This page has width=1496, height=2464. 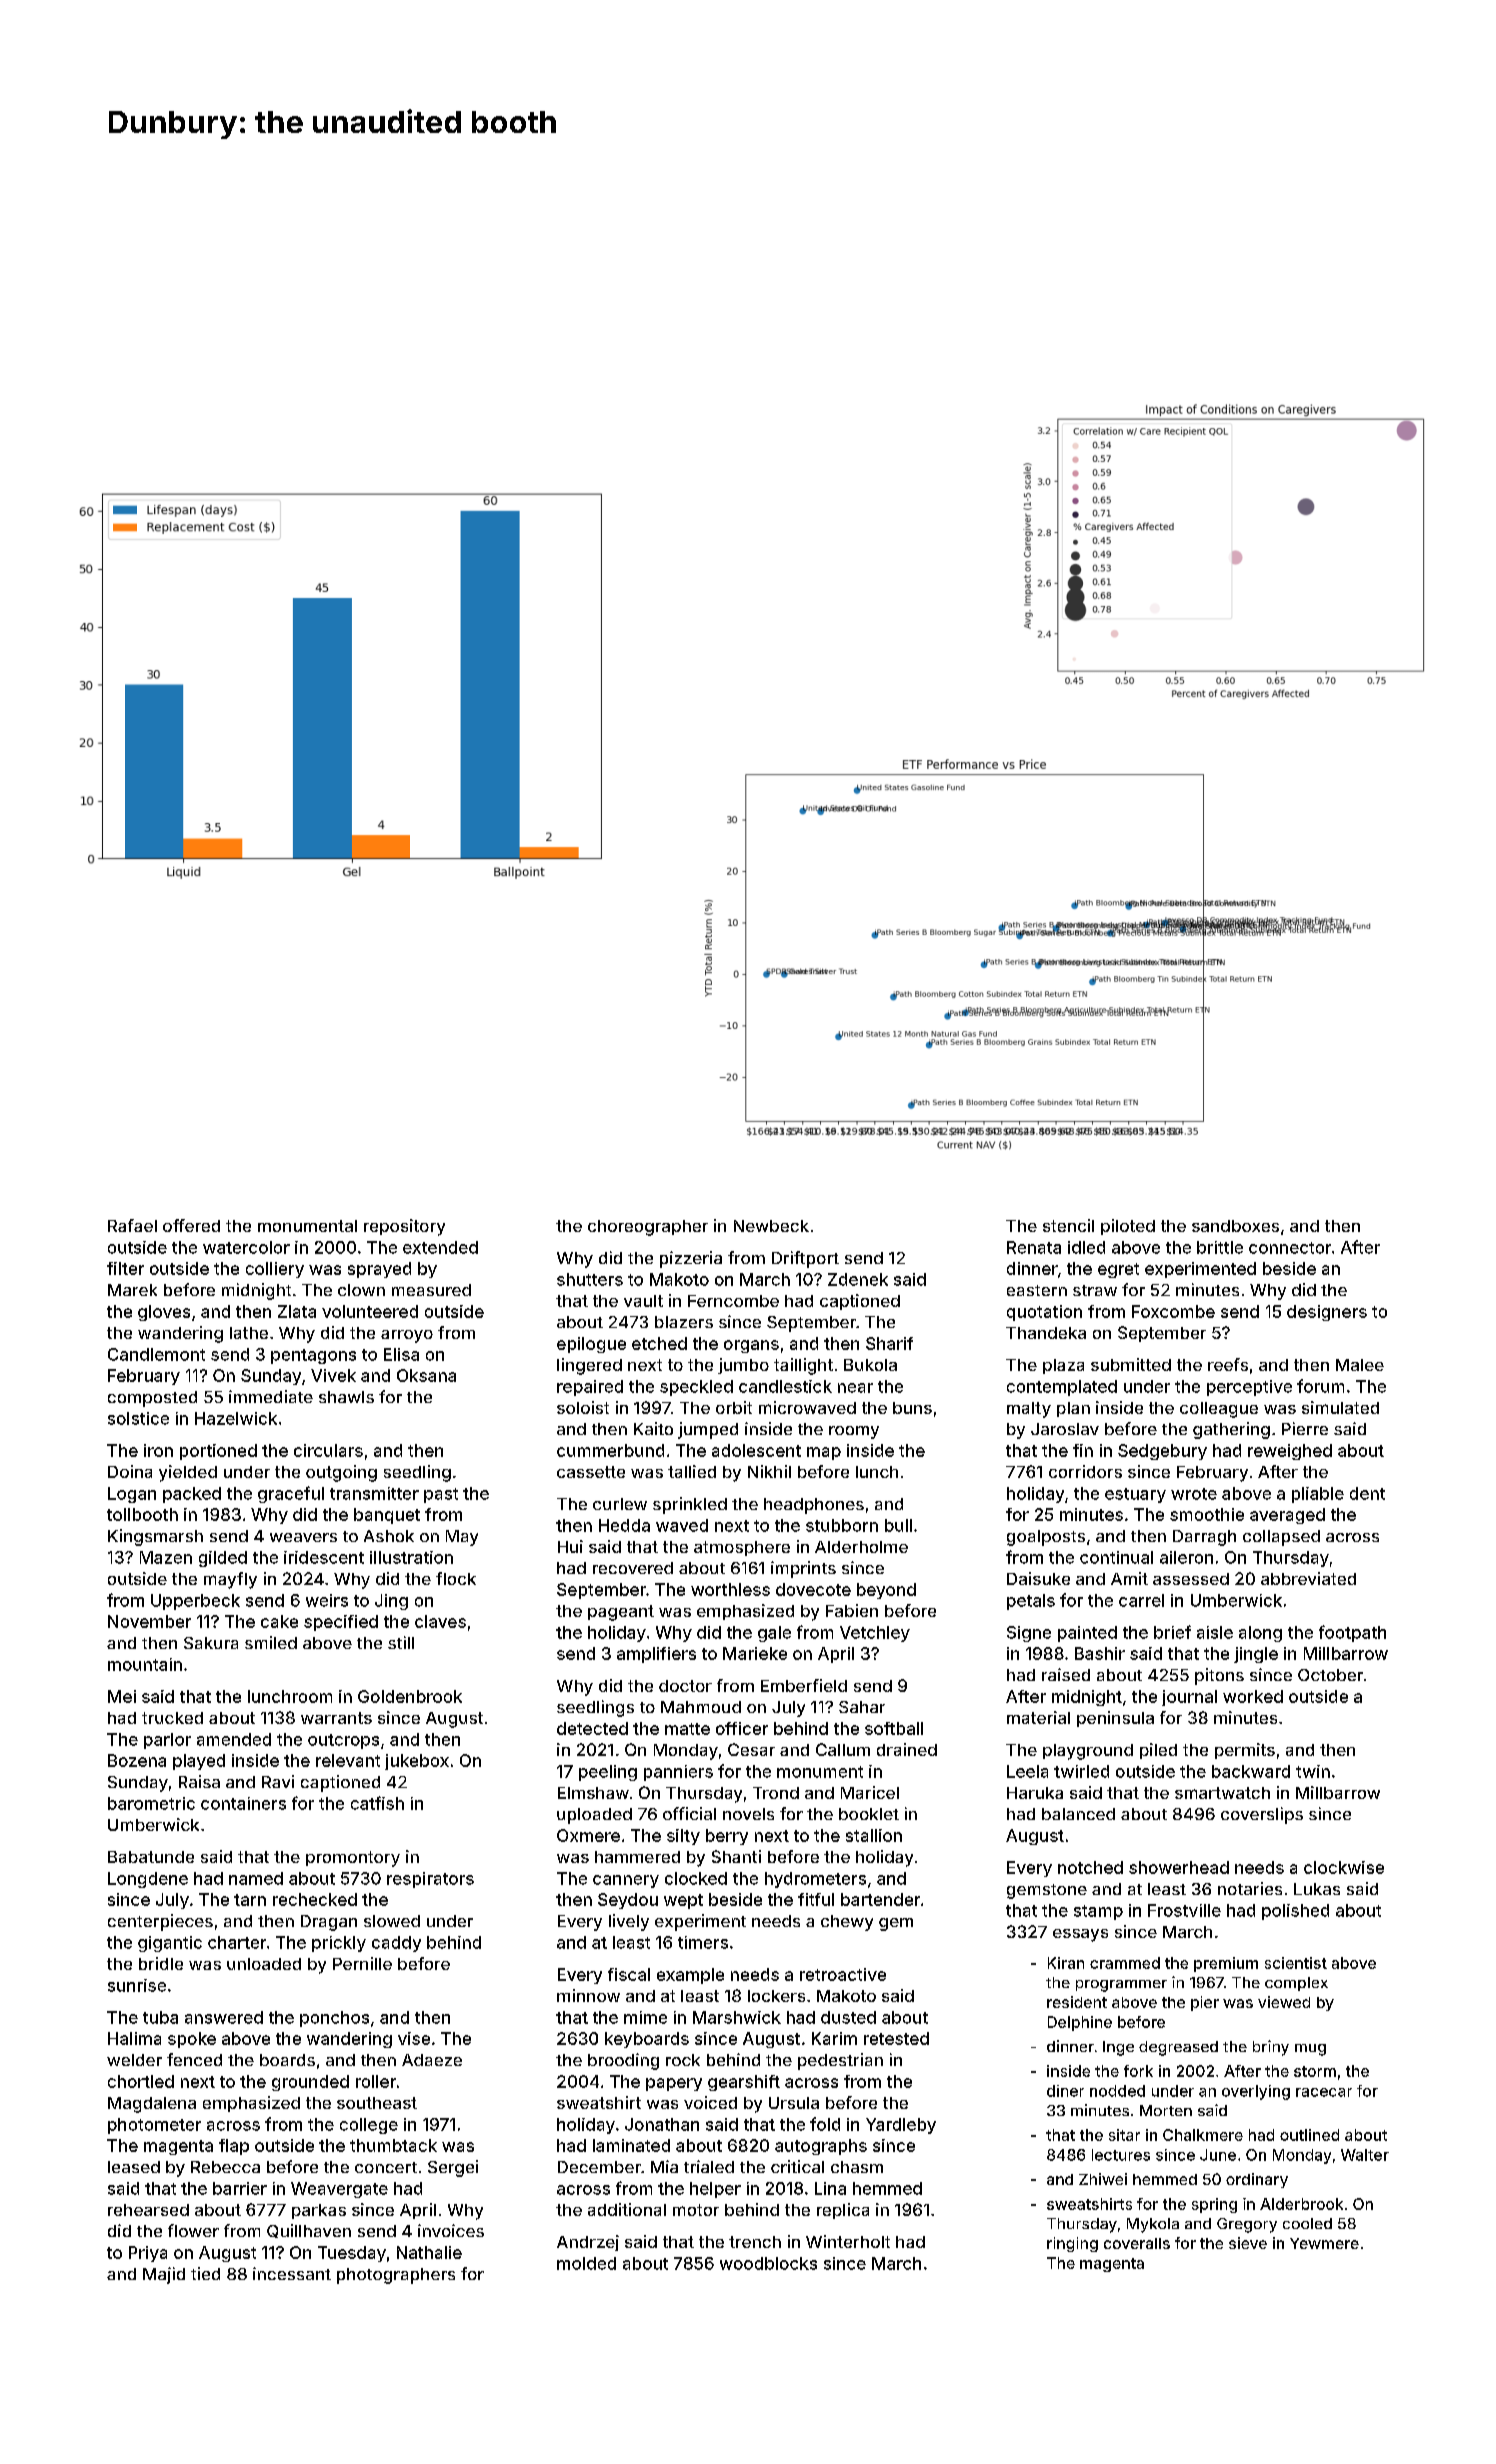 I want to click on Priya, so click(x=148, y=2254).
